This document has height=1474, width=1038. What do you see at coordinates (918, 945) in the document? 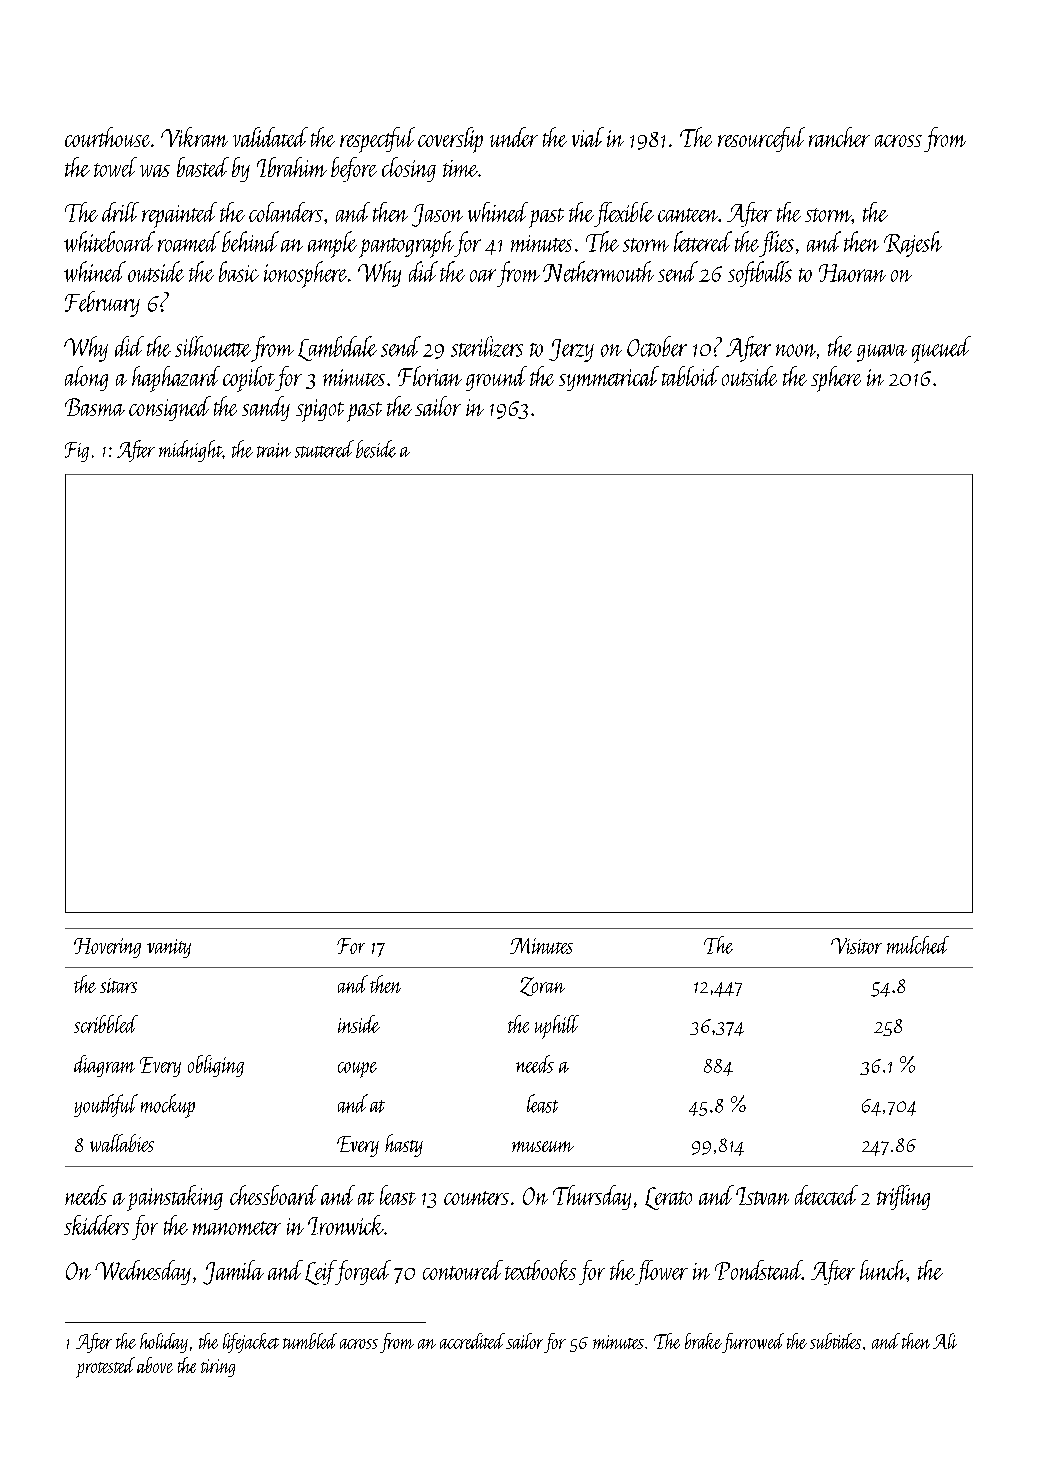
I see `mulched` at bounding box center [918, 945].
